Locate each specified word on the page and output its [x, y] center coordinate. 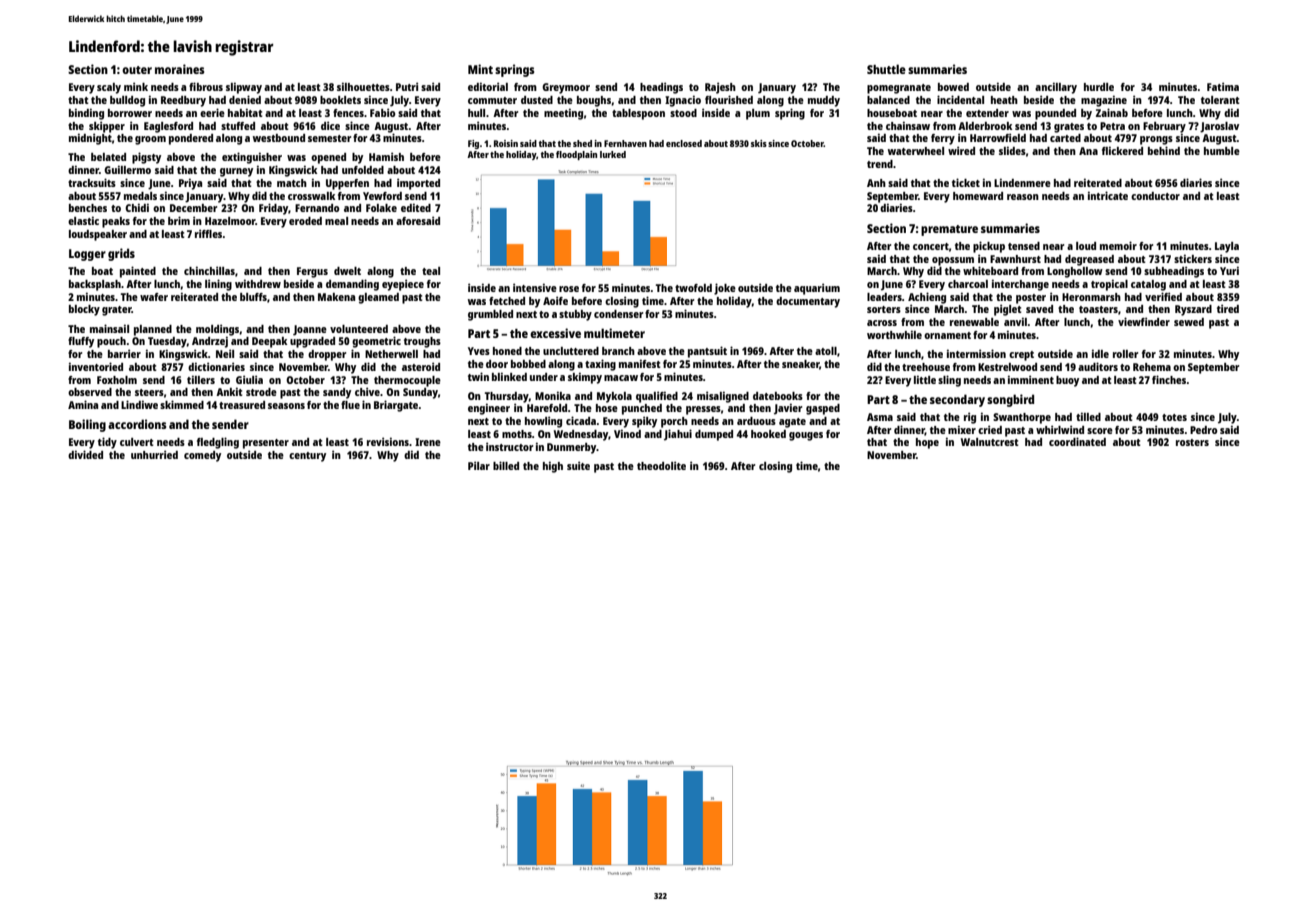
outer [137, 70]
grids [121, 254]
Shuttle [886, 69]
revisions [388, 441]
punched [642, 409]
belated [108, 157]
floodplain [576, 155]
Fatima [1223, 86]
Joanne [310, 330]
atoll [826, 351]
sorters [884, 309]
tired [1228, 308]
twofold [693, 288]
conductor [1155, 196]
